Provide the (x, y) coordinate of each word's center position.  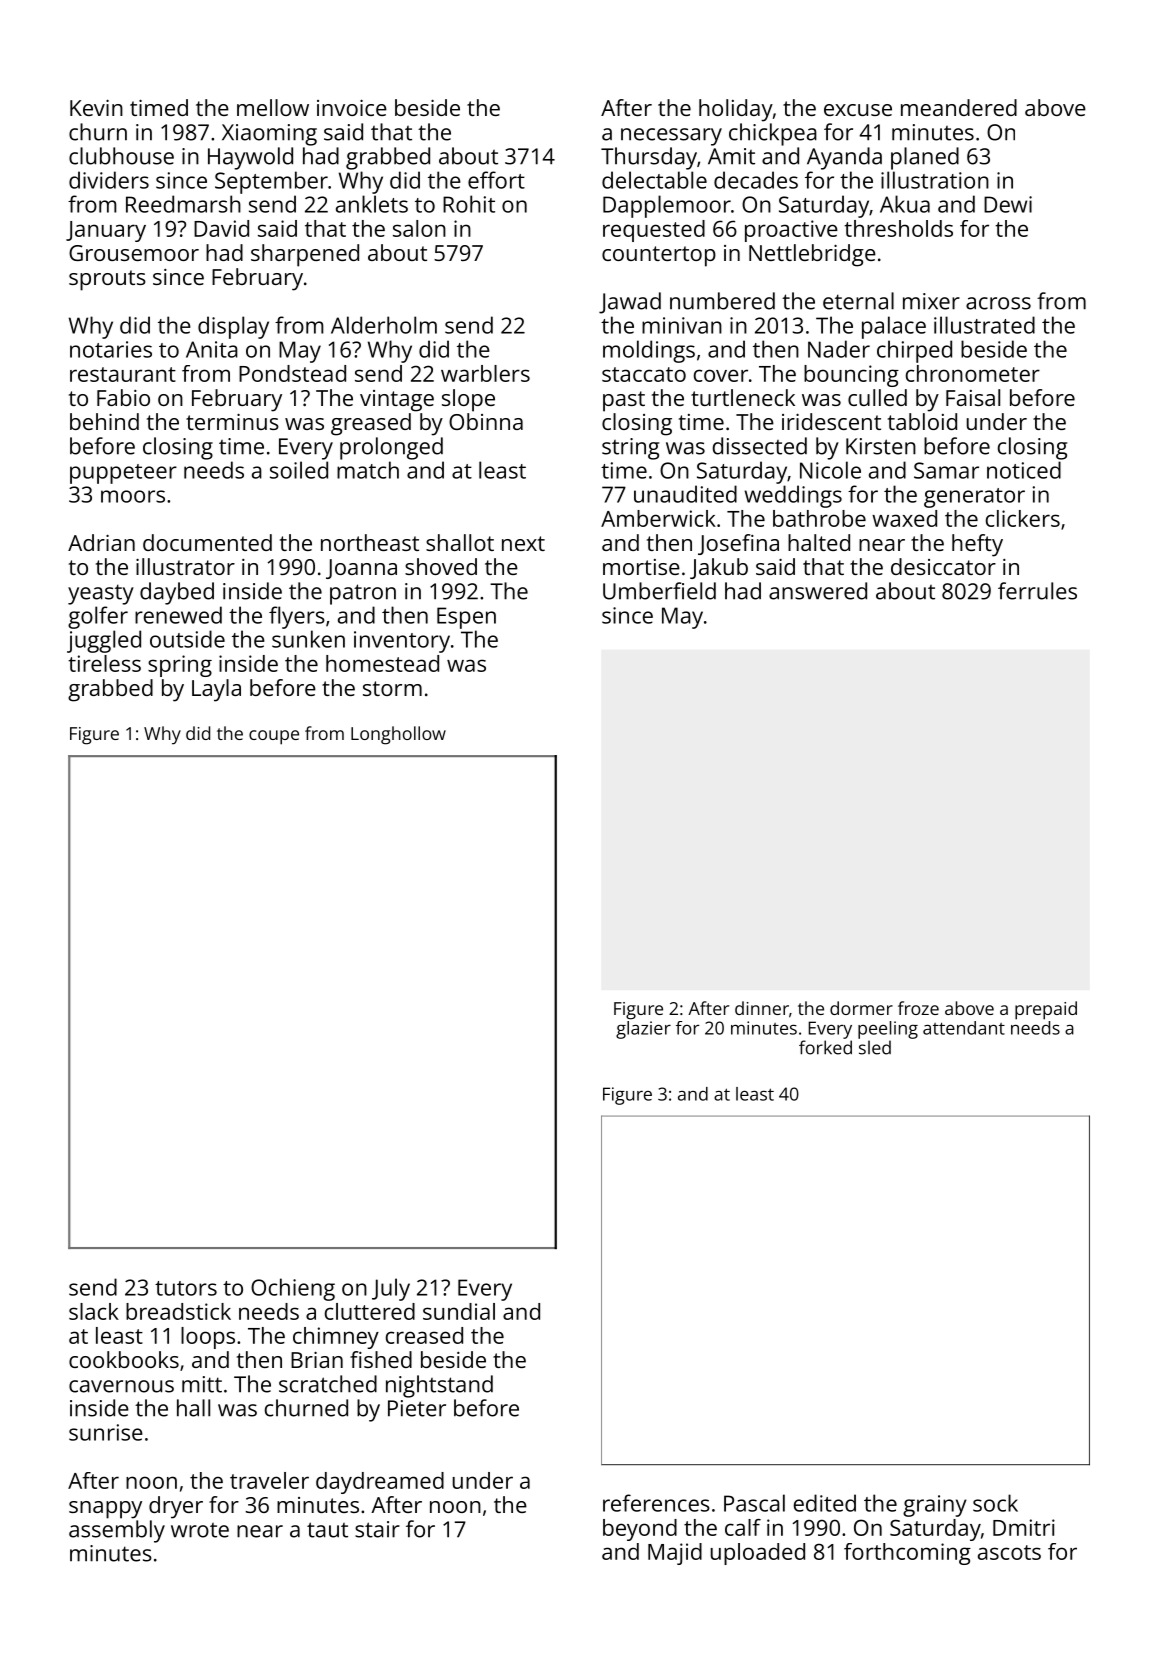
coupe (274, 737)
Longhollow (398, 735)
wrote (200, 1530)
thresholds (898, 228)
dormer (861, 1008)
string (630, 449)
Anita (212, 349)
